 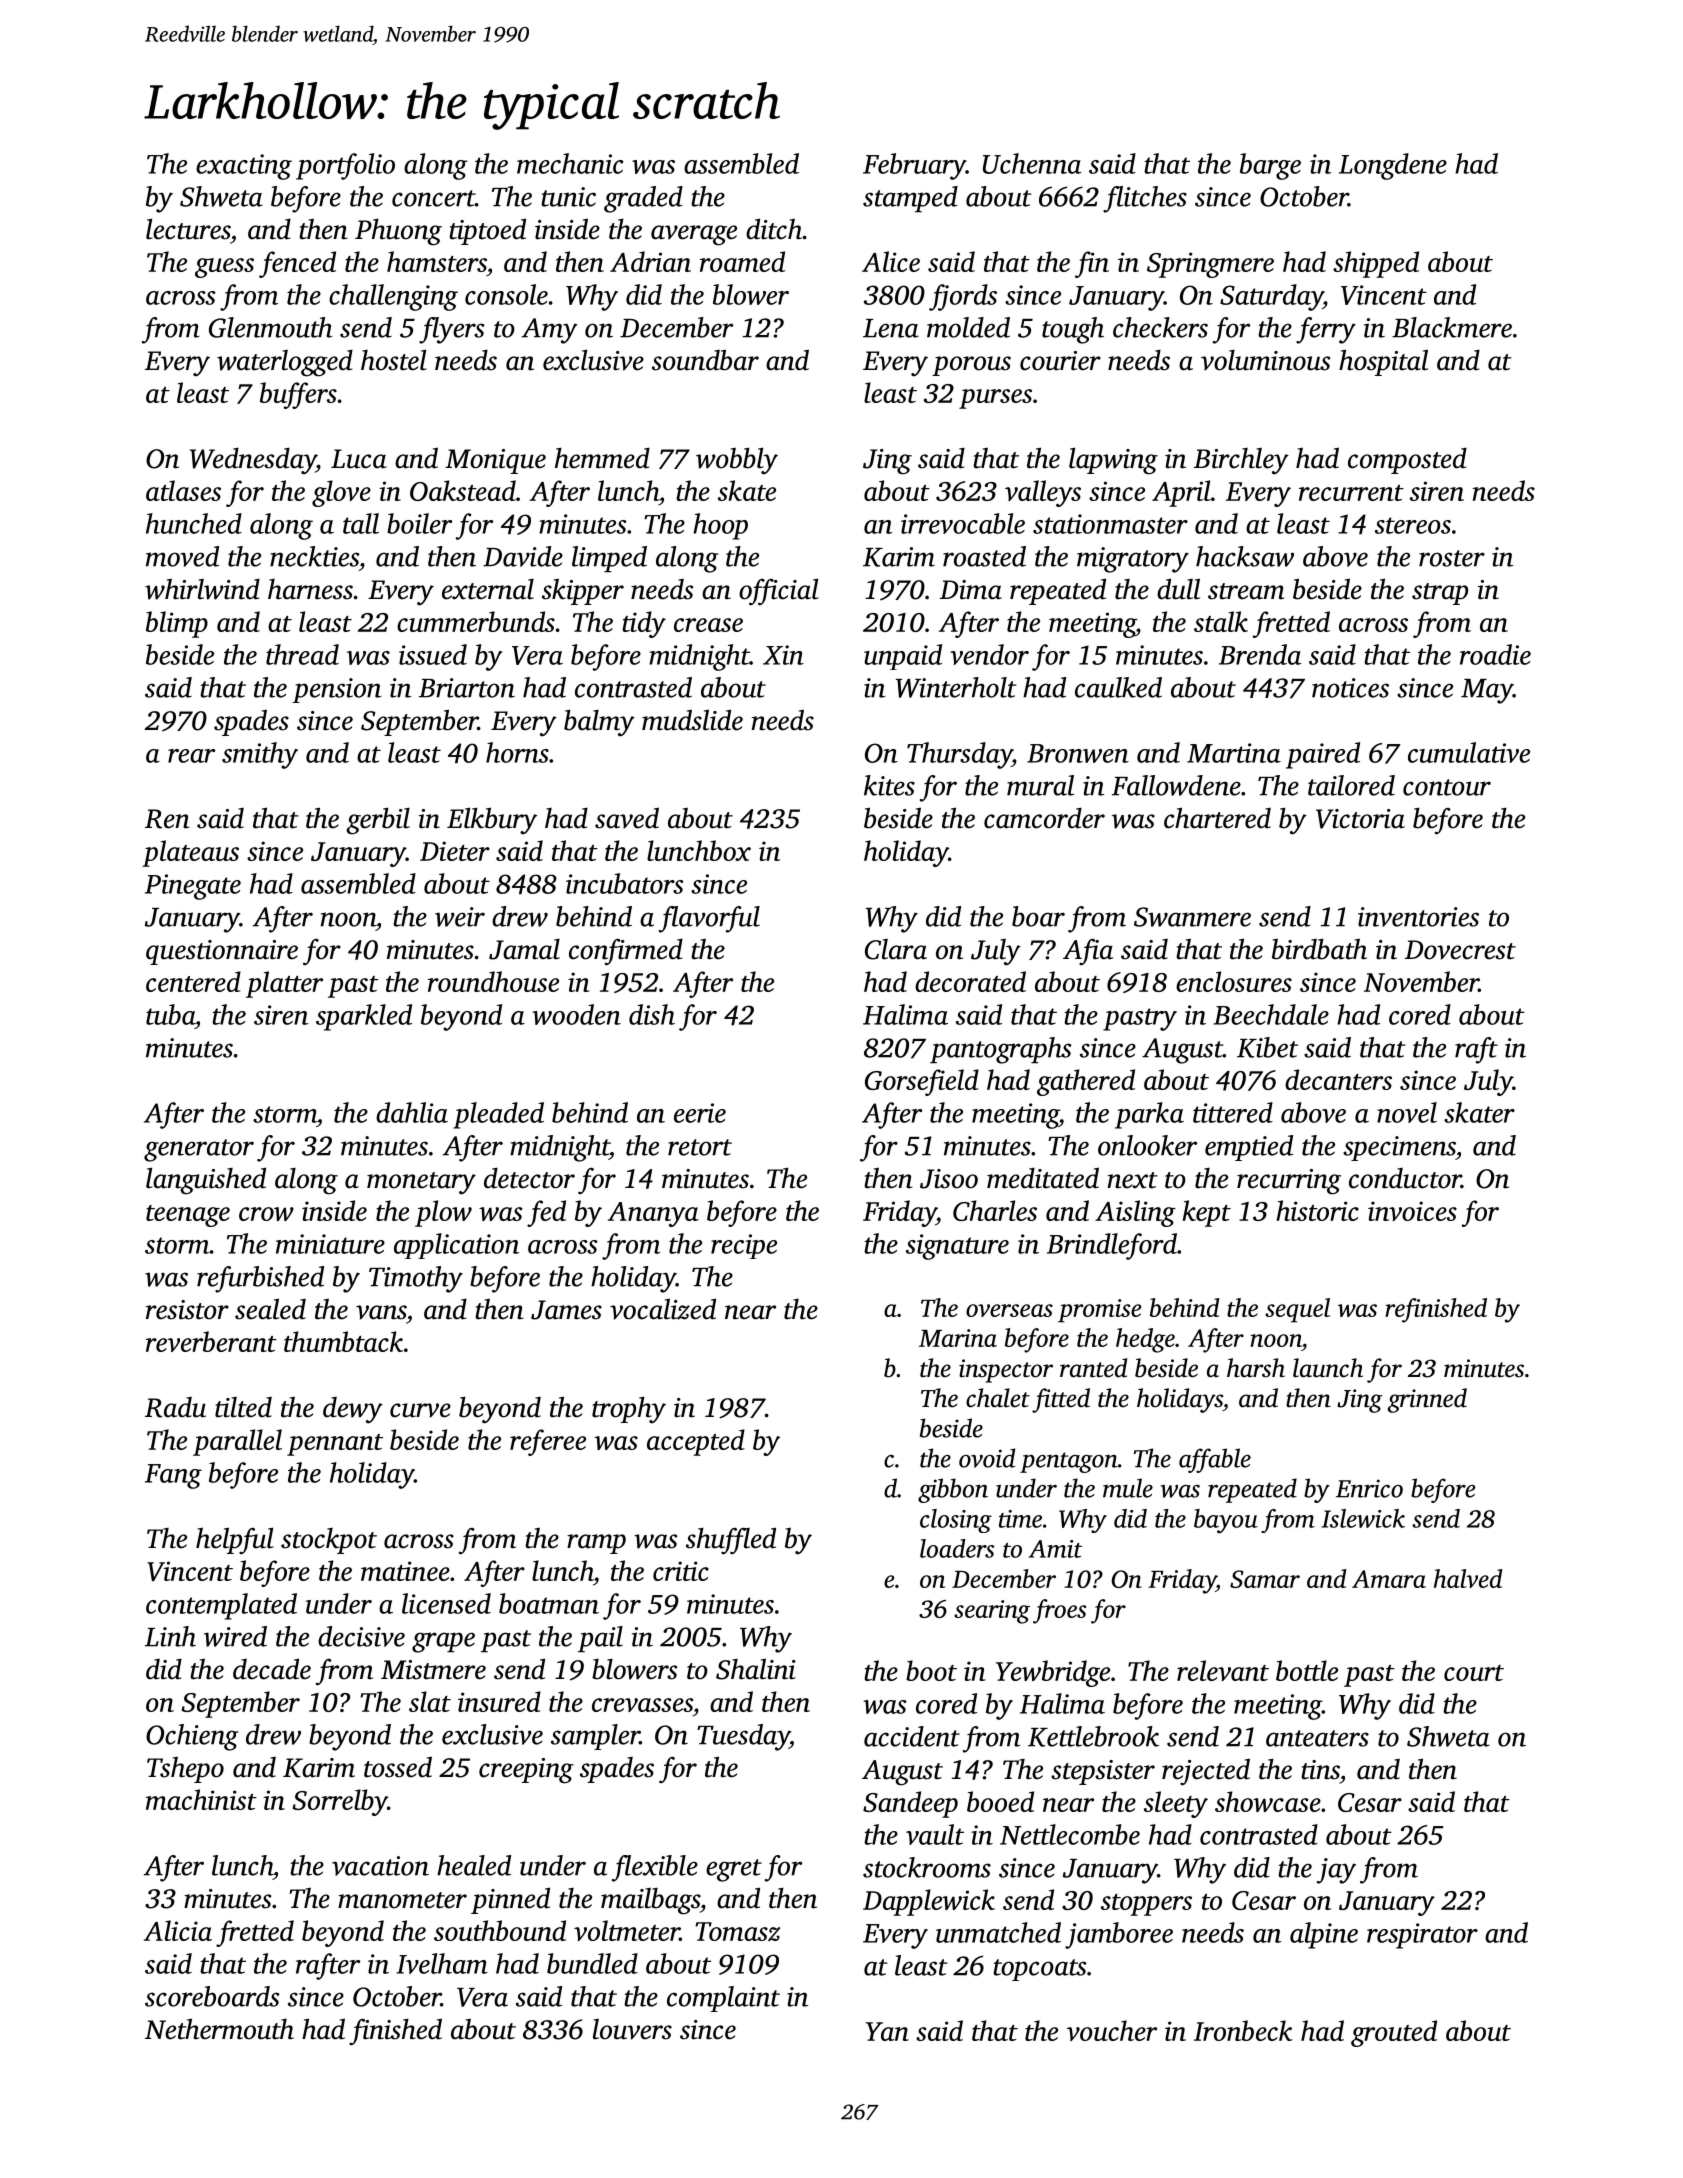 I want to click on smithy, so click(x=260, y=755).
